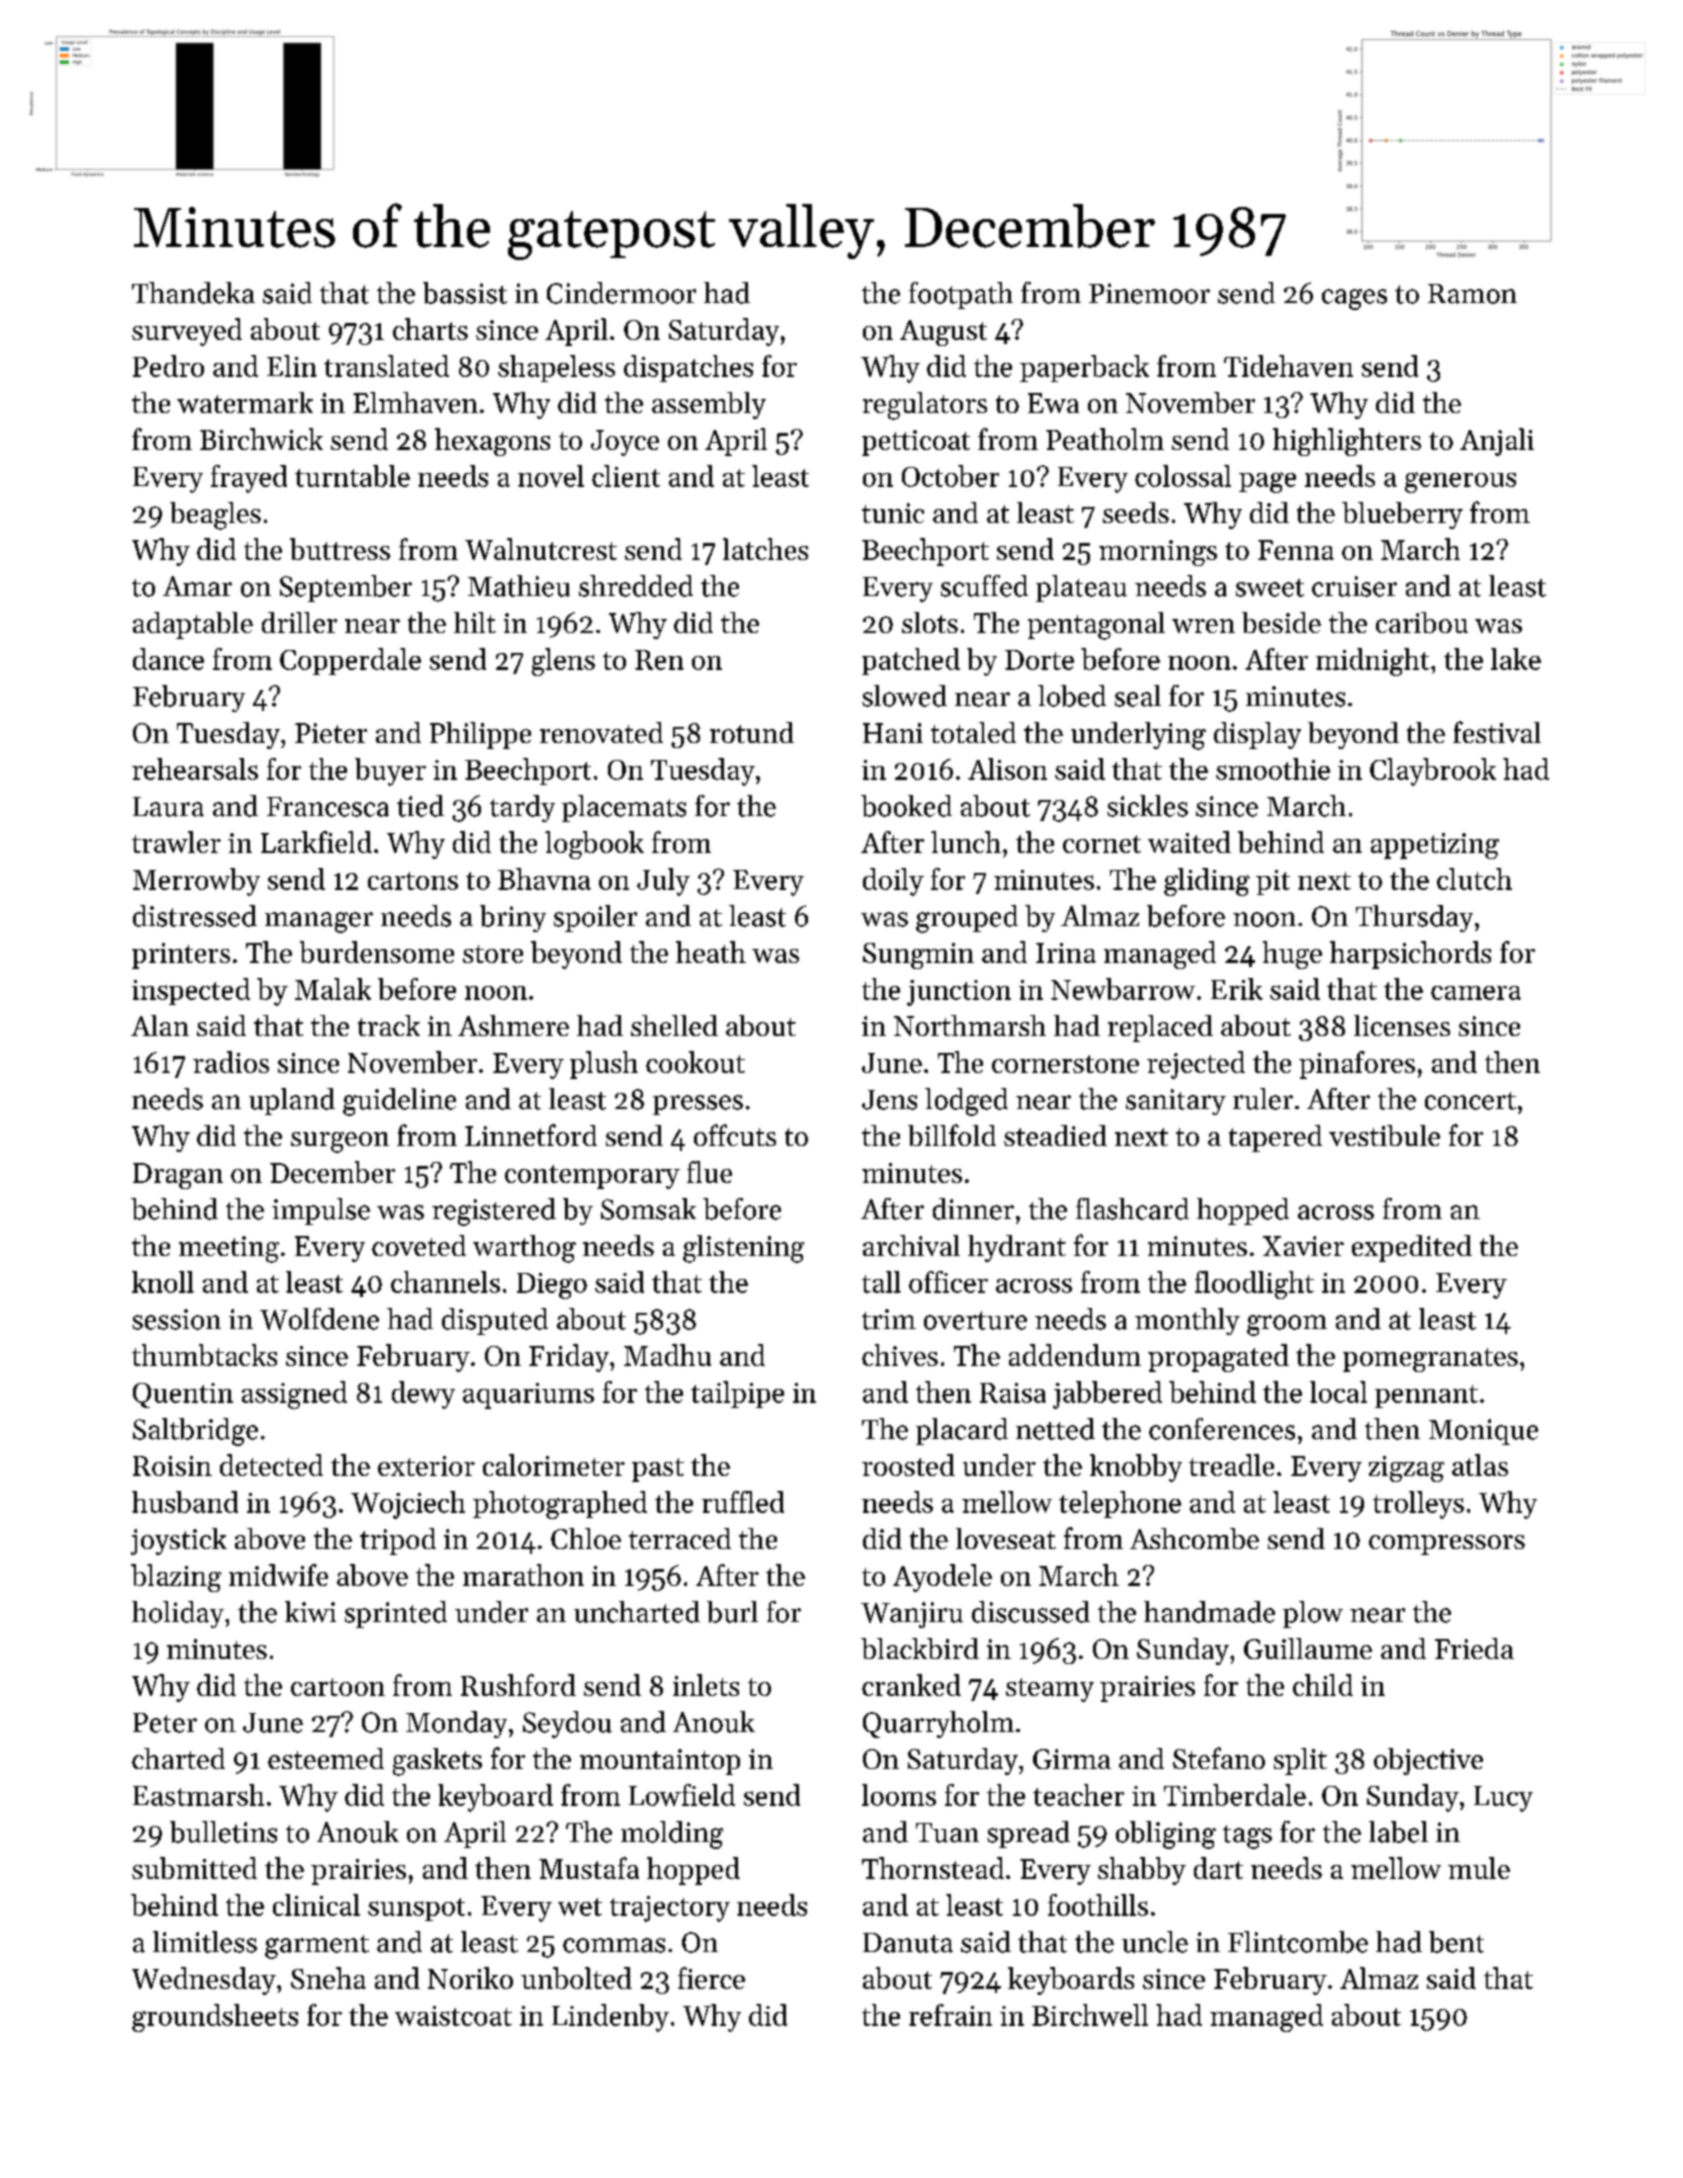 The image size is (1683, 2178). I want to click on groundsheets, so click(215, 2018).
